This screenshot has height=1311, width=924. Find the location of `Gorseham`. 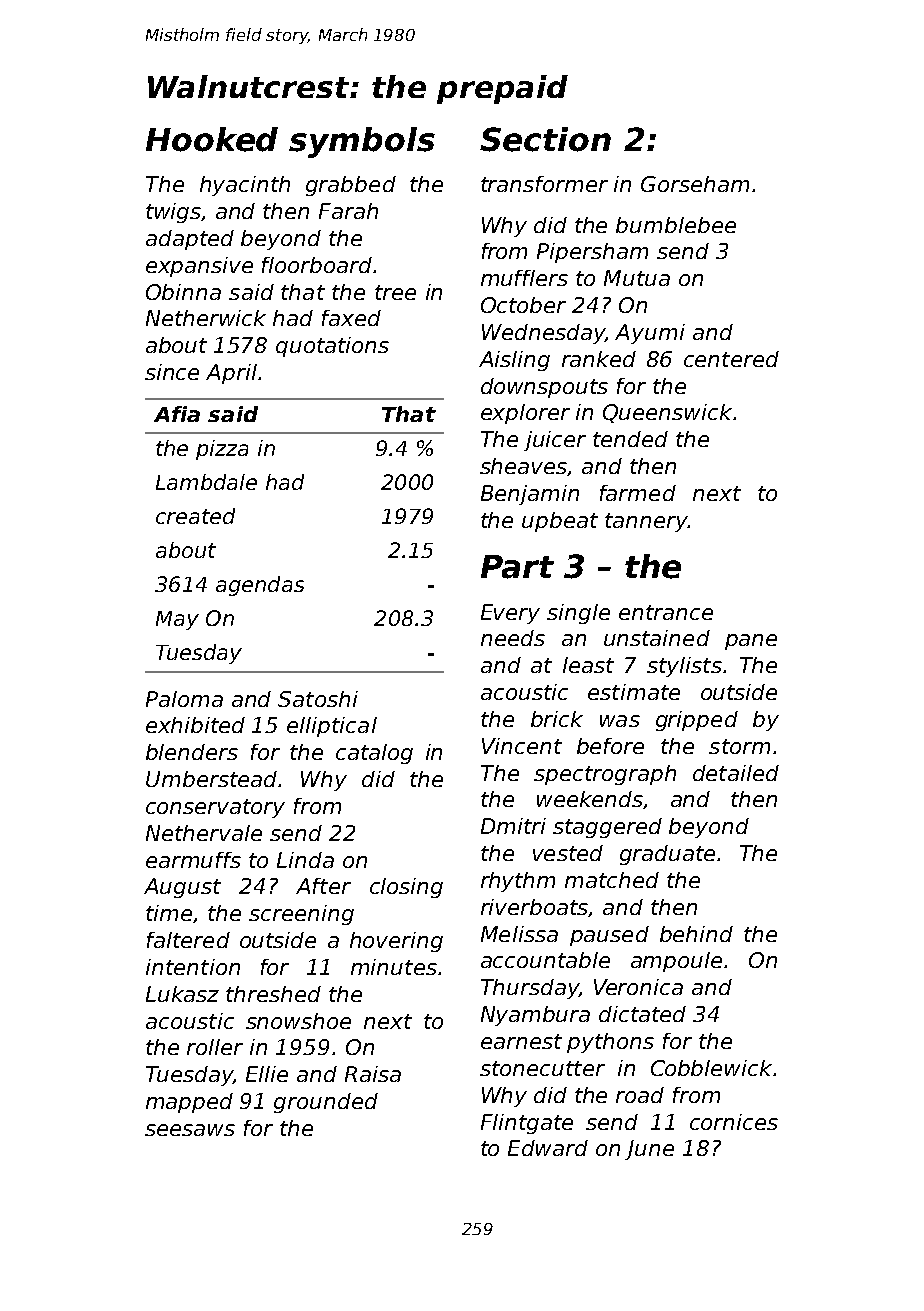

Gorseham is located at coordinates (695, 184).
